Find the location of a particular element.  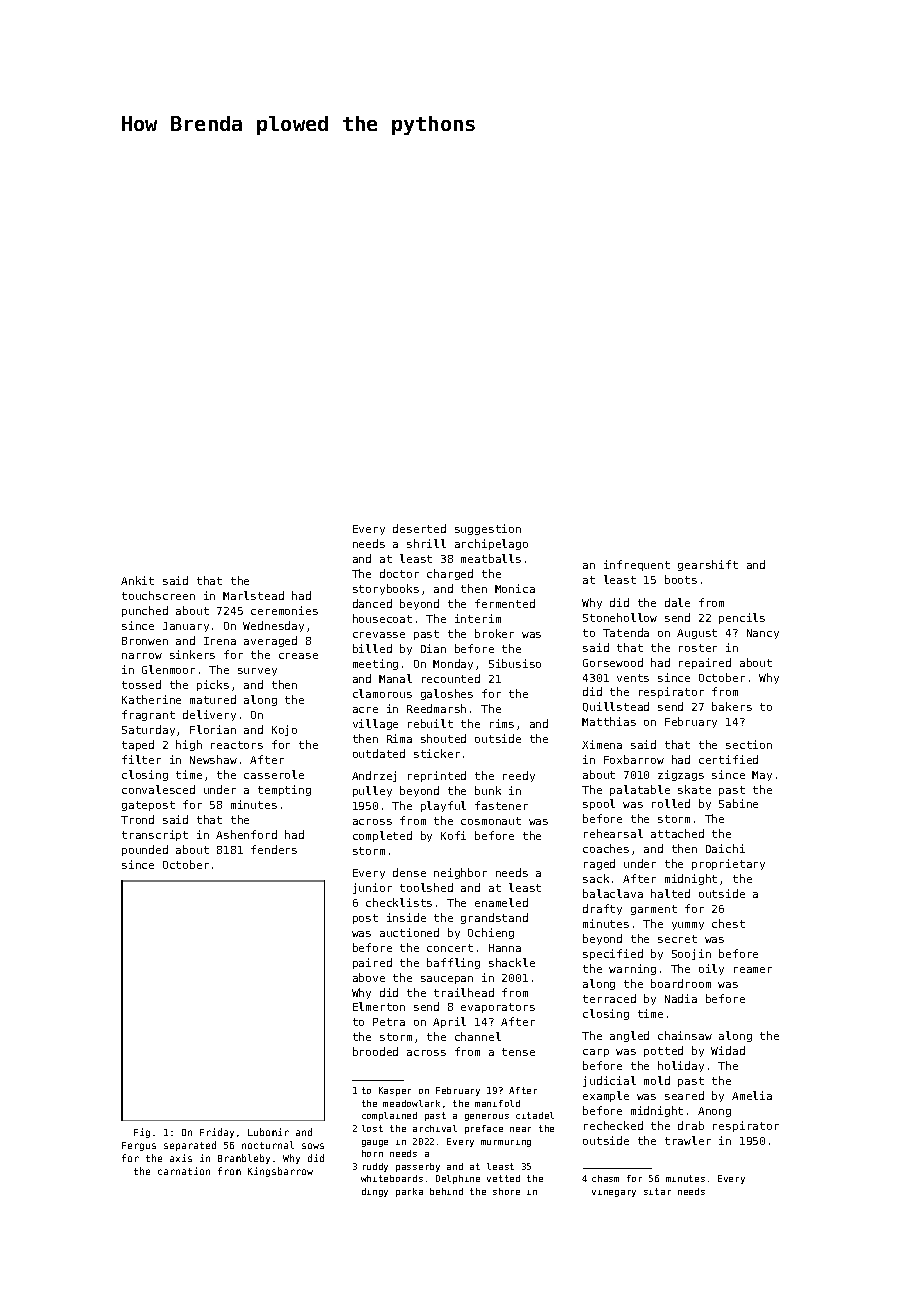

Fig is located at coordinates (142, 1133).
